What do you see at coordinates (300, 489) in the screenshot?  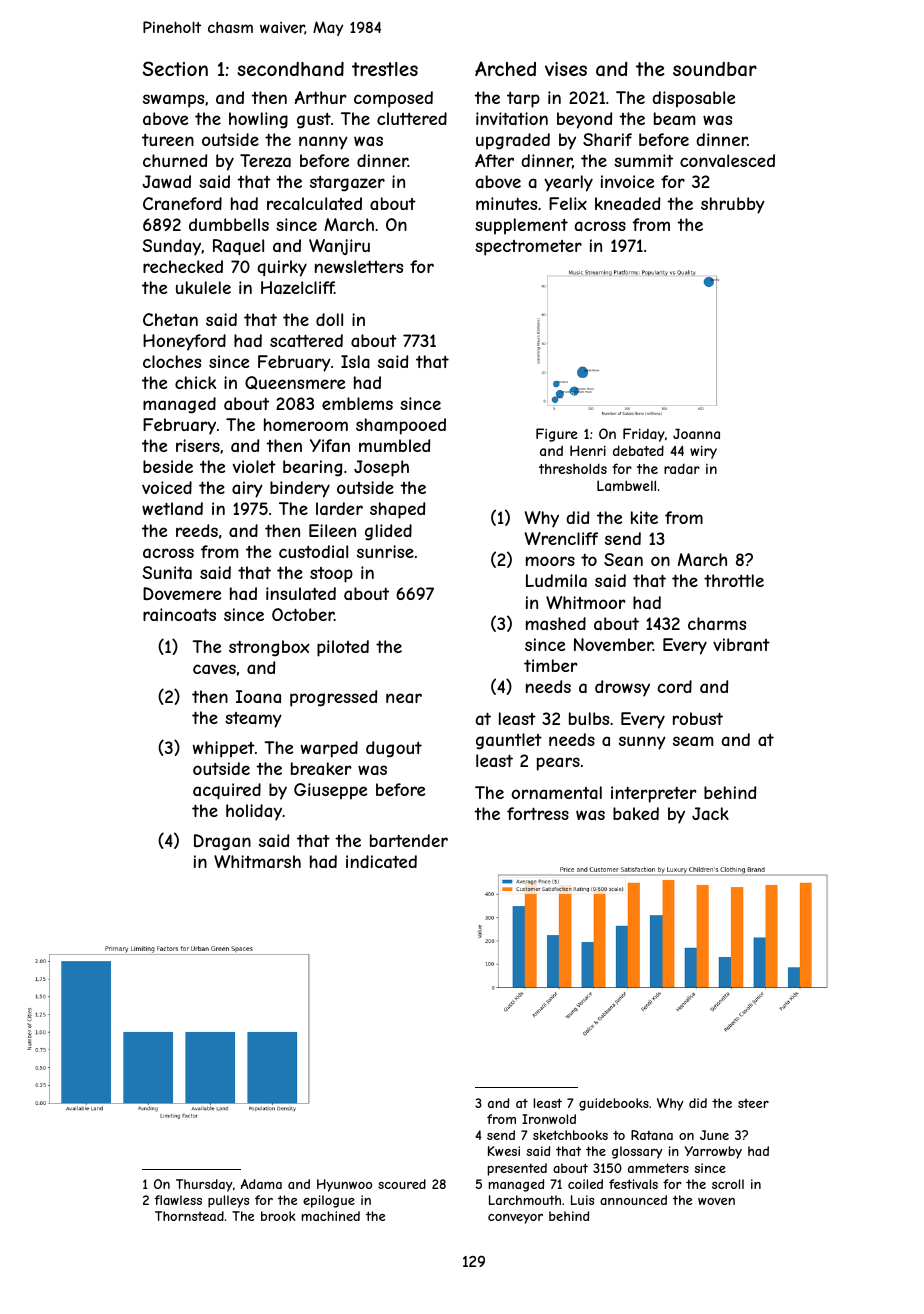 I see `bindery` at bounding box center [300, 489].
